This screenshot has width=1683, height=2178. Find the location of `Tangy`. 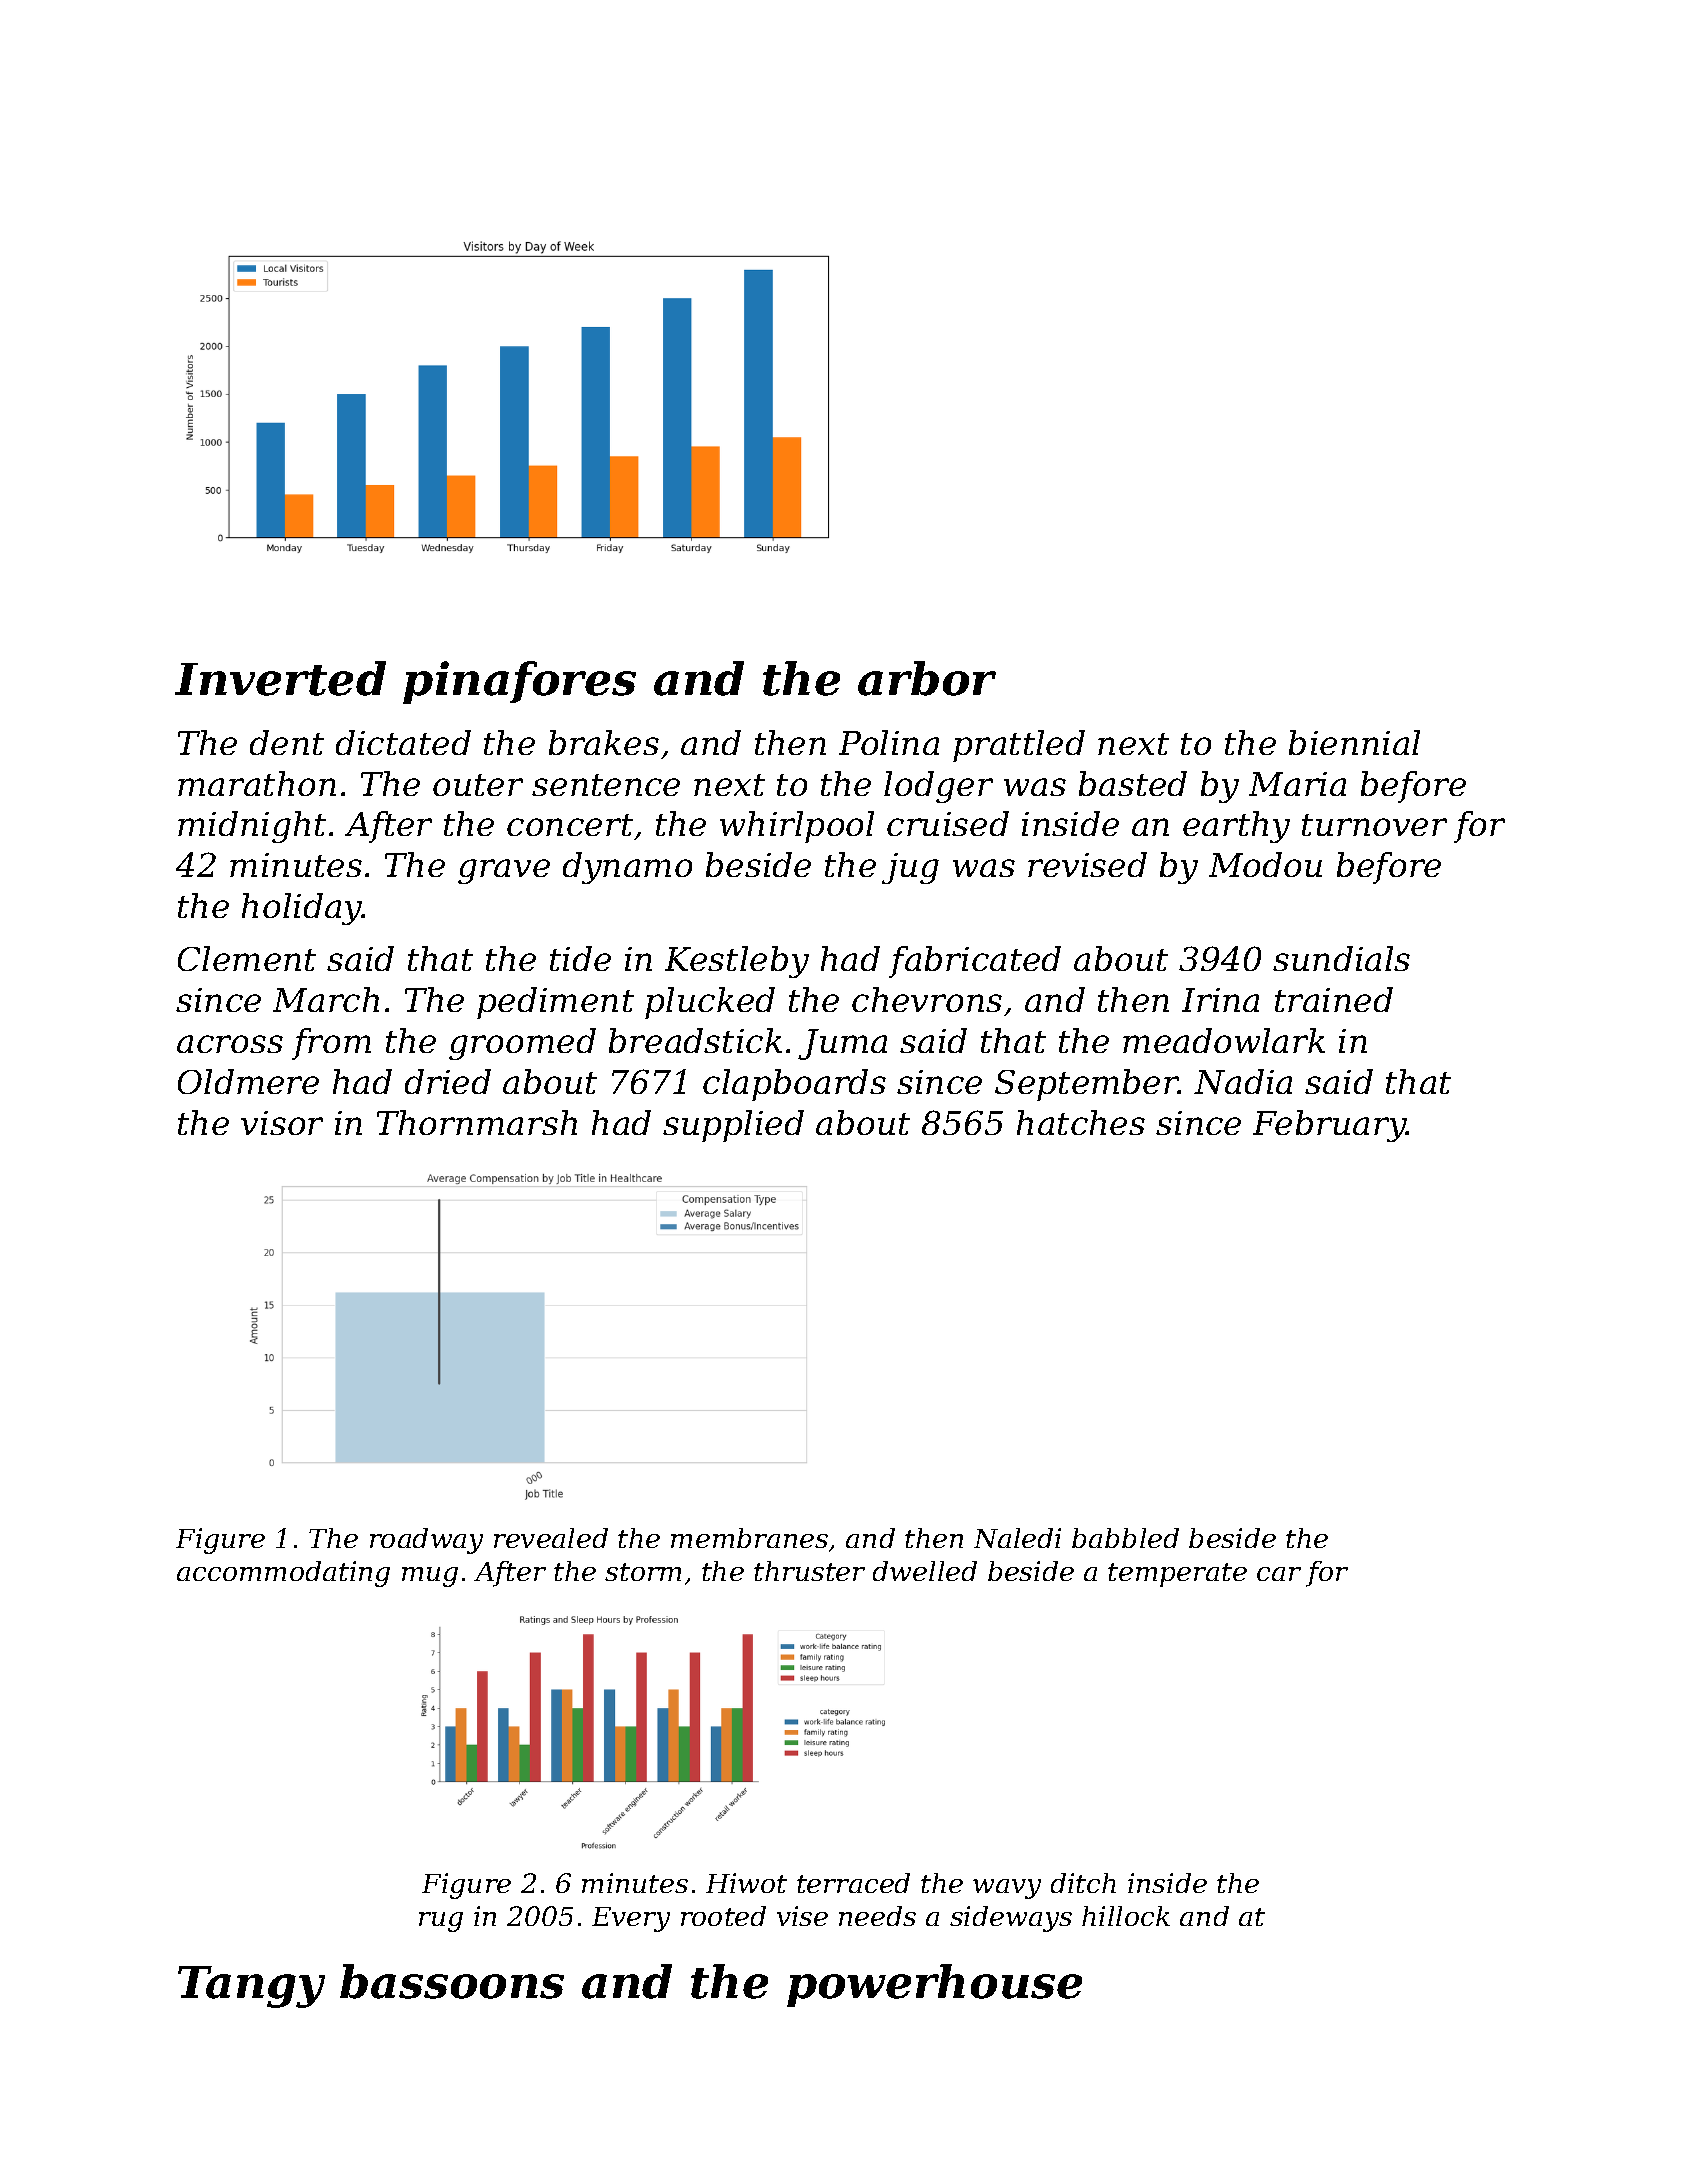

Tangy is located at coordinates (251, 1987).
